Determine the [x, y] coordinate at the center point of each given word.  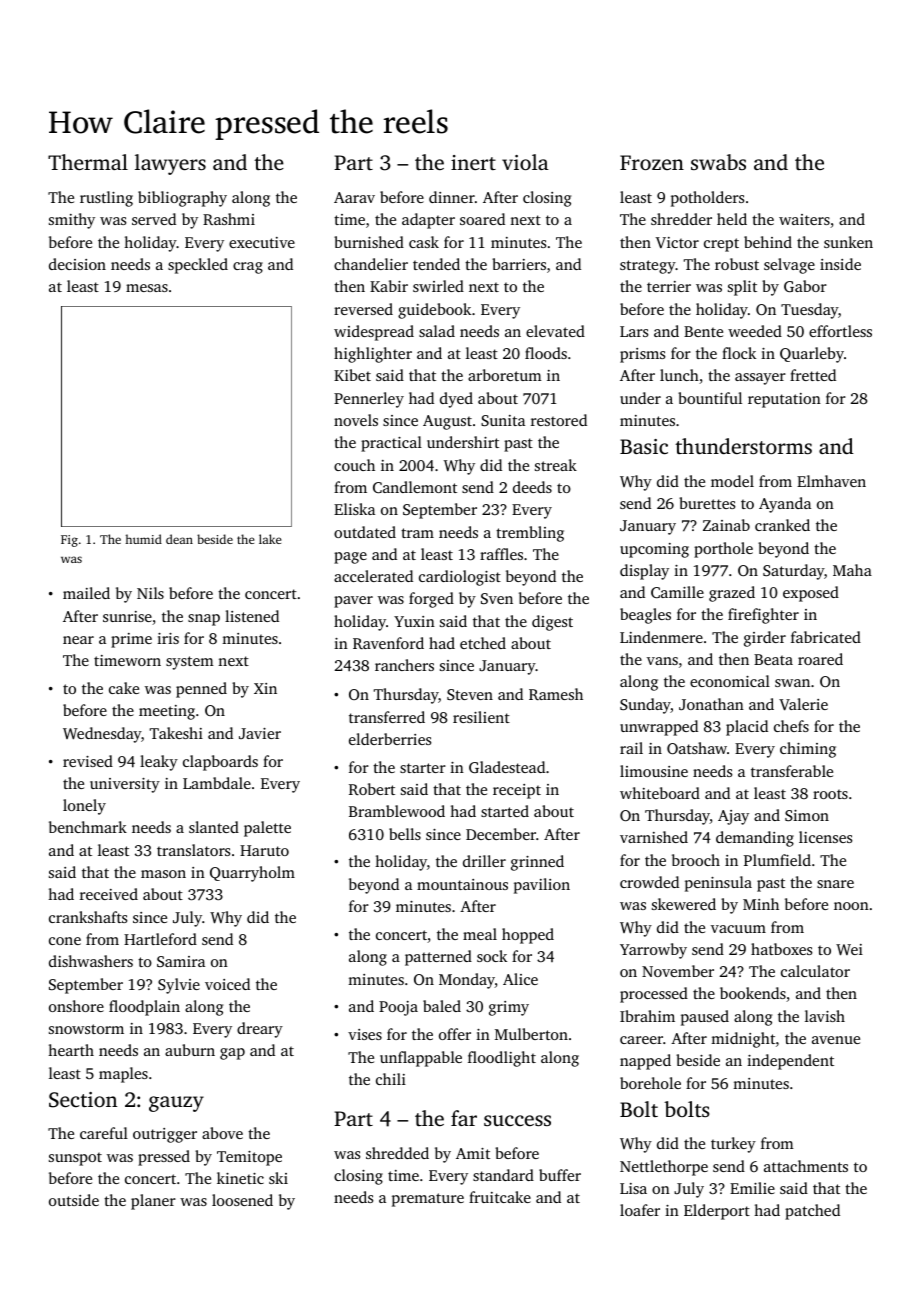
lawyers [170, 164]
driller [484, 861]
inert [473, 162]
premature [428, 1200]
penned [201, 690]
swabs [718, 162]
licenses [825, 837]
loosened [242, 1200]
